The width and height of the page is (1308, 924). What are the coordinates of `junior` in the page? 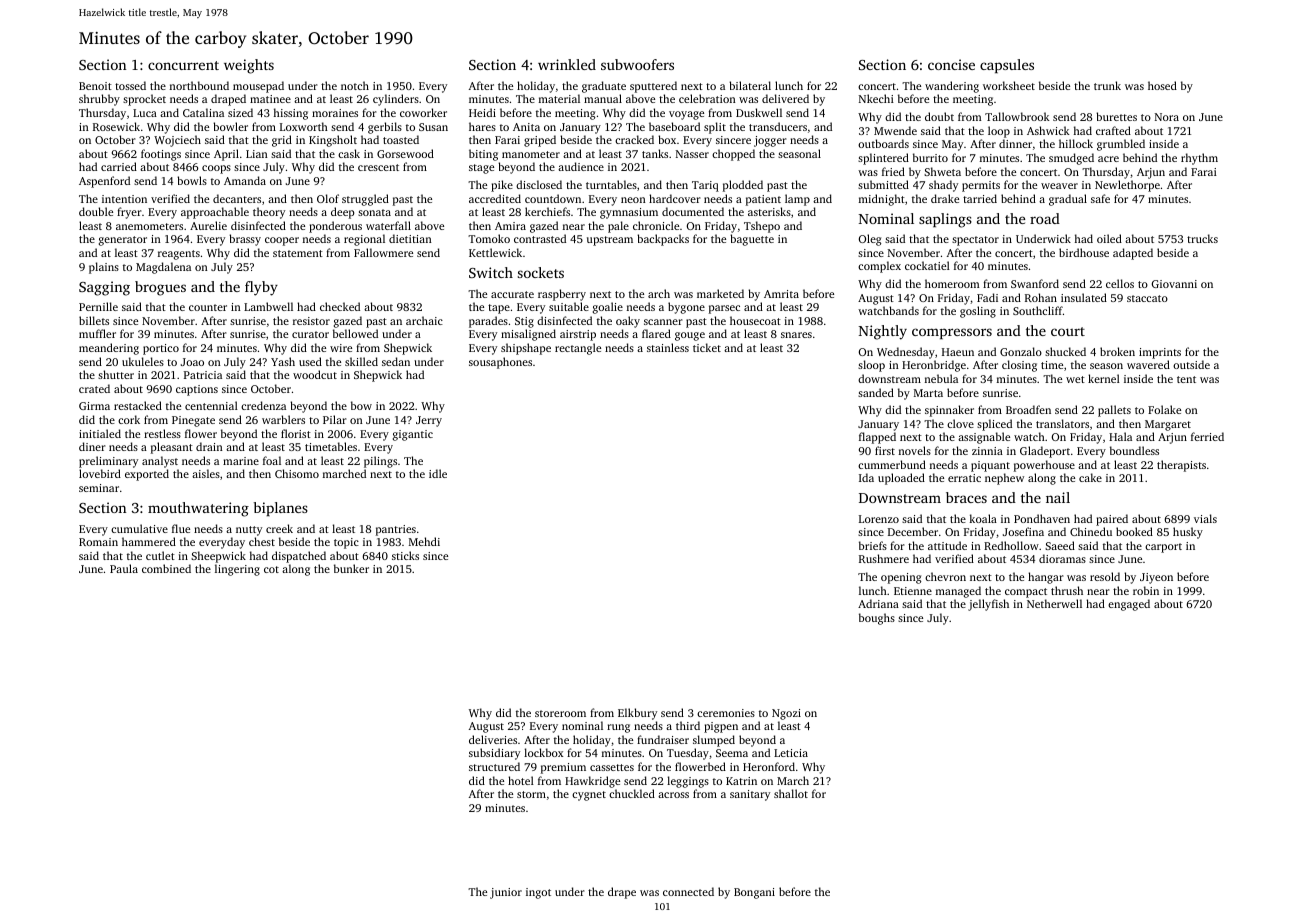 It's located at (506, 893).
